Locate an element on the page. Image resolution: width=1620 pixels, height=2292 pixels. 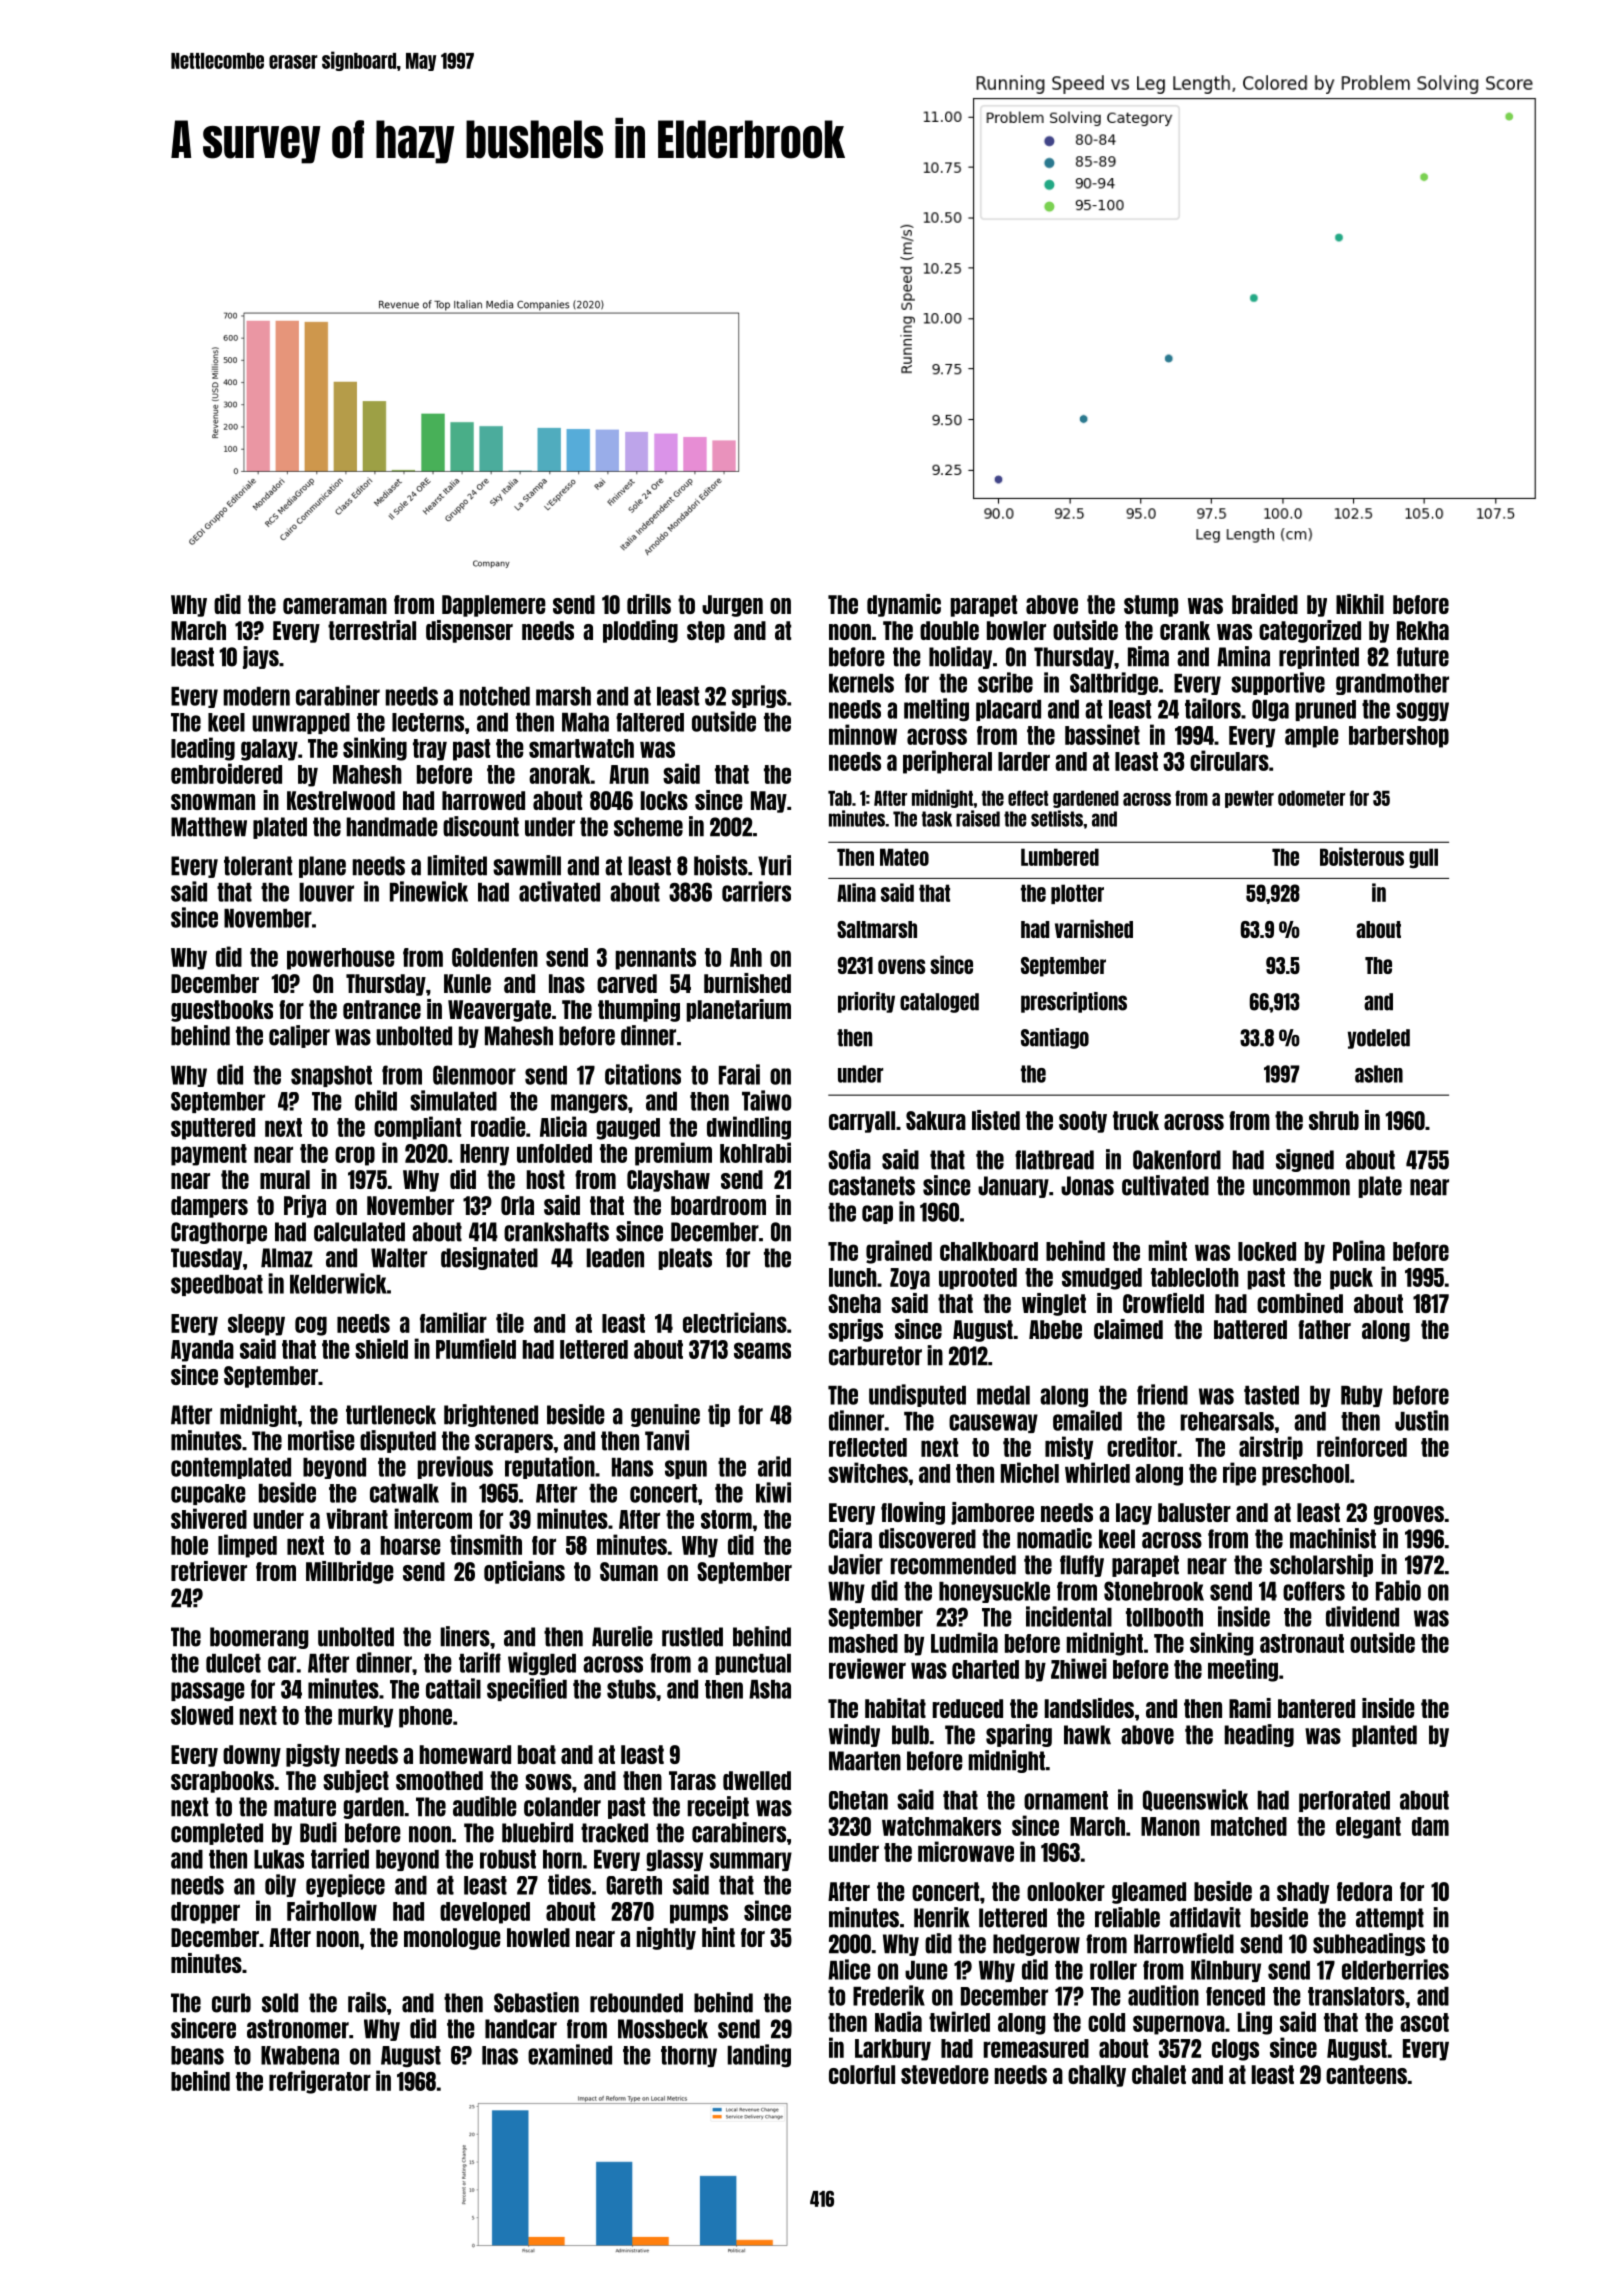
Santiago is located at coordinates (1055, 1038).
